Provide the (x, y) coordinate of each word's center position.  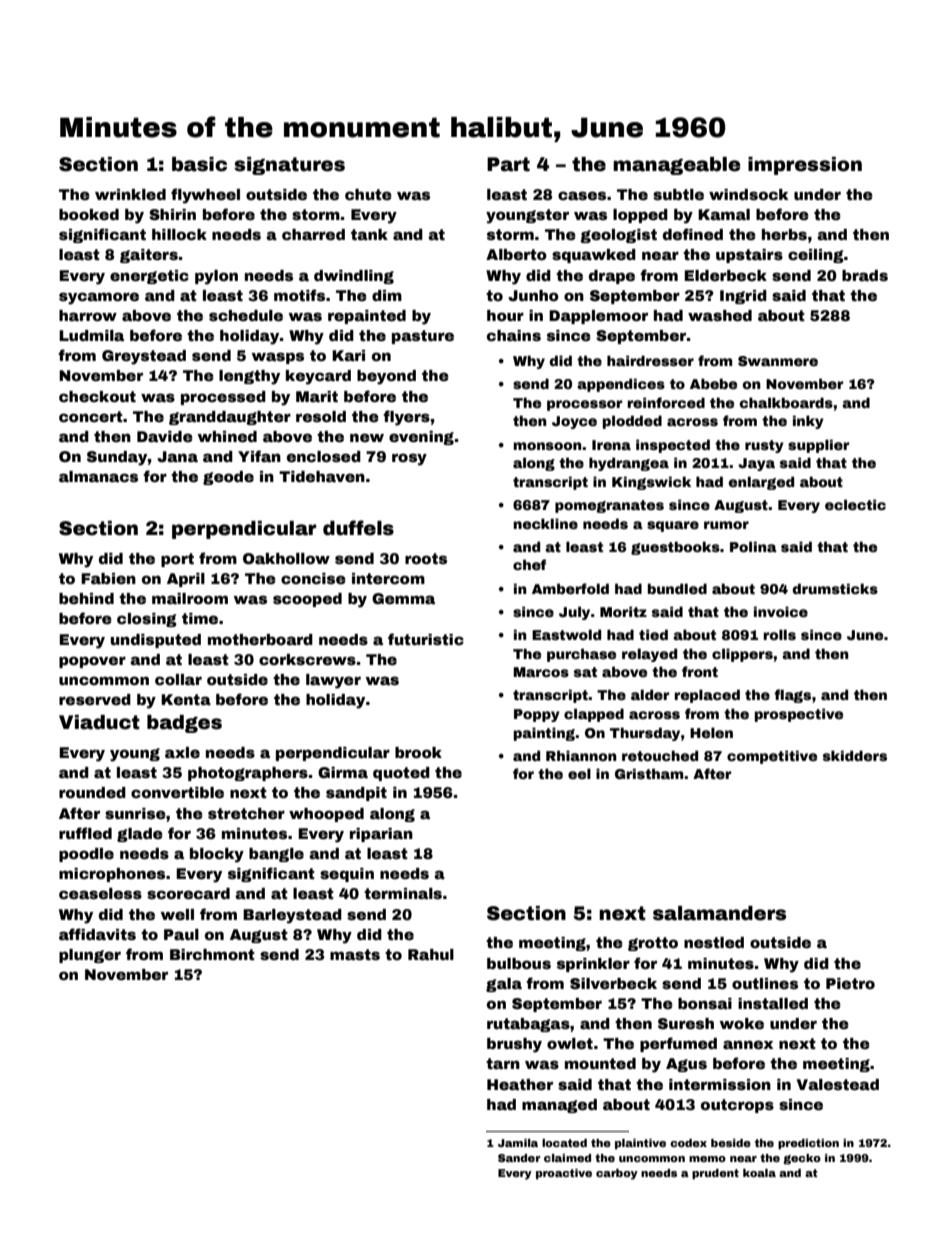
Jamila (518, 1143)
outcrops (737, 1106)
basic (199, 164)
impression (805, 166)
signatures (289, 166)
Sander (519, 1158)
